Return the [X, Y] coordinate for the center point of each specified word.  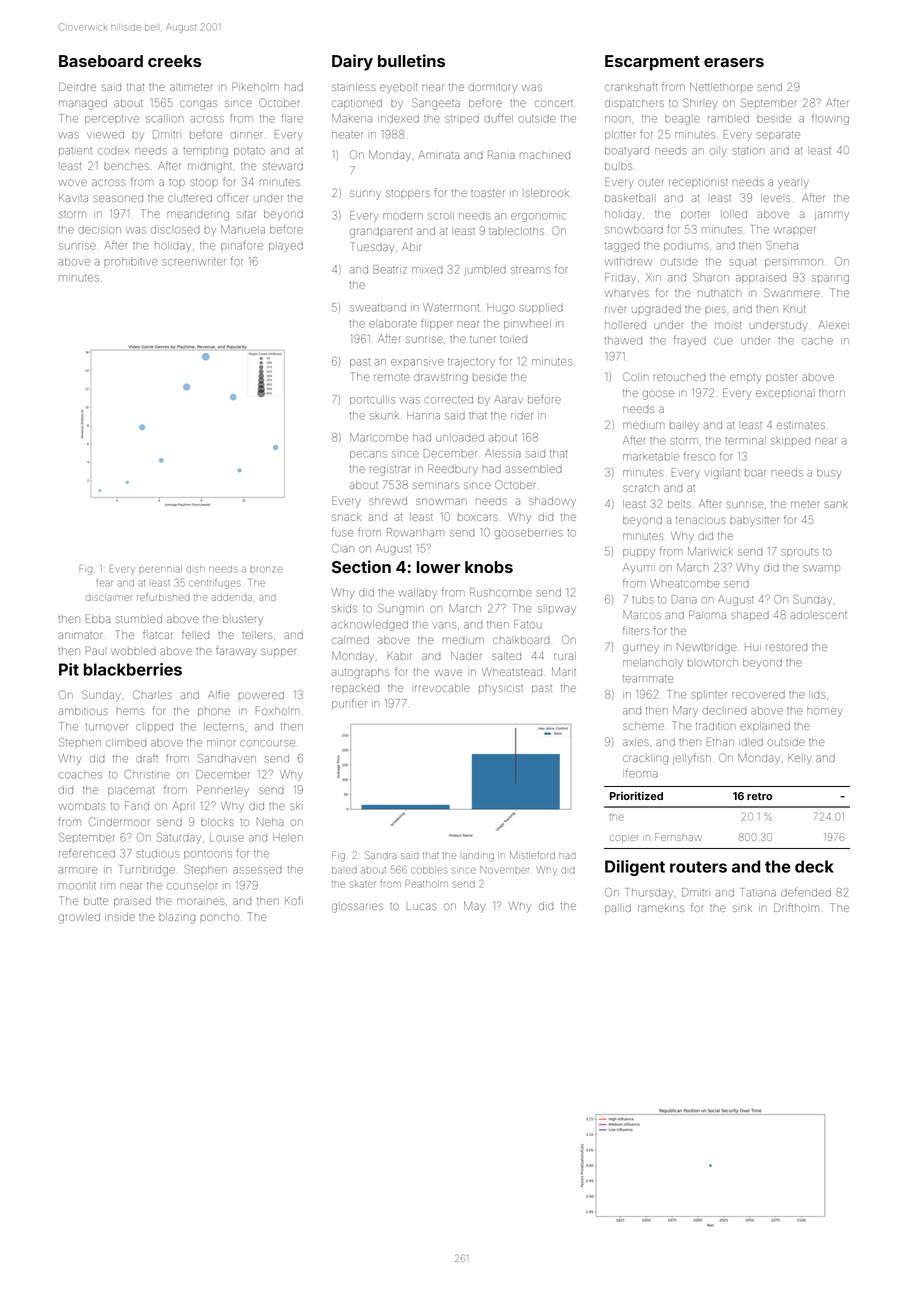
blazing [177, 918]
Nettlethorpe [721, 87]
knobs [489, 567]
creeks [174, 61]
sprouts [800, 552]
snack [346, 517]
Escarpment [652, 63]
